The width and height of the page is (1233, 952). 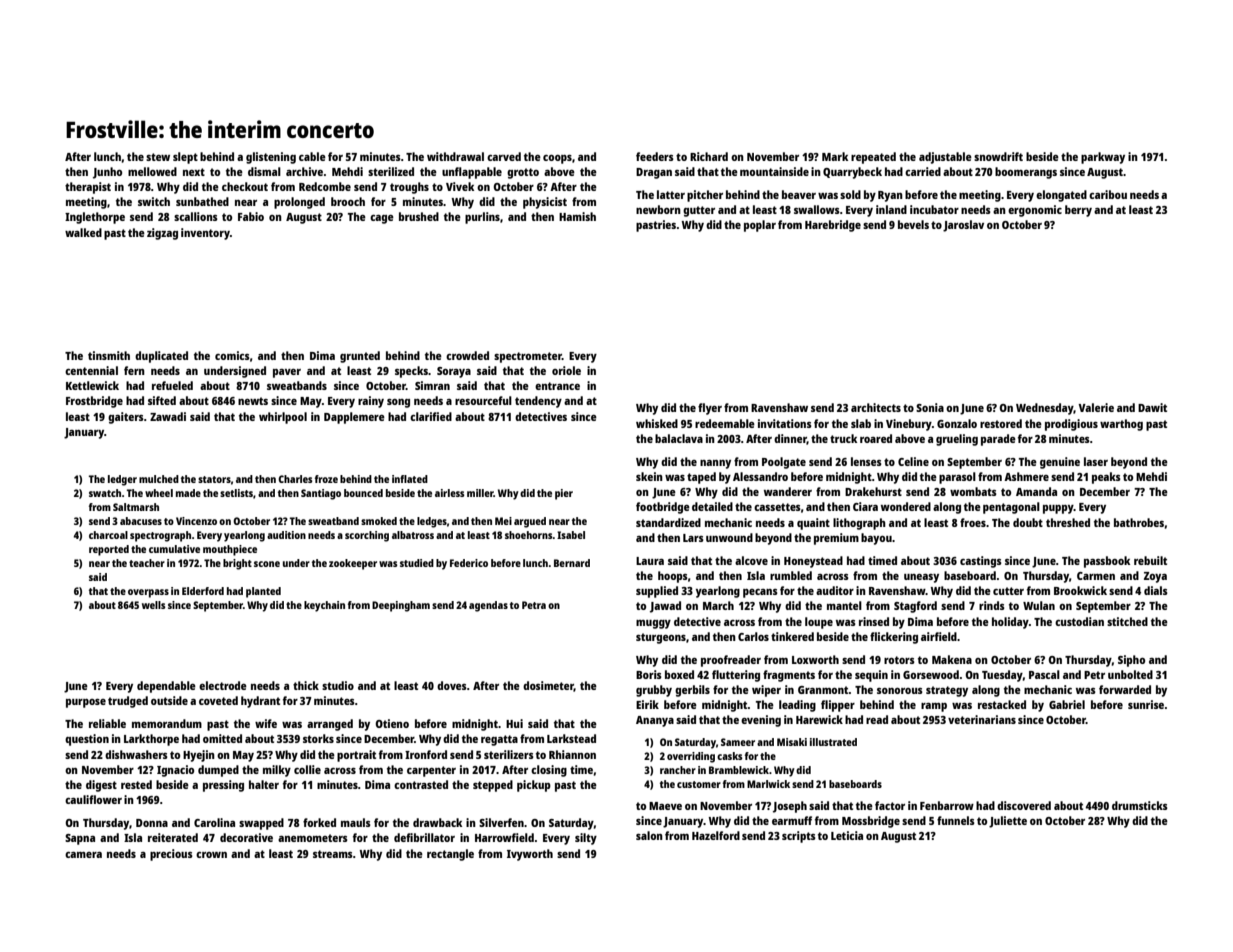 I want to click on whisked, so click(x=657, y=423).
